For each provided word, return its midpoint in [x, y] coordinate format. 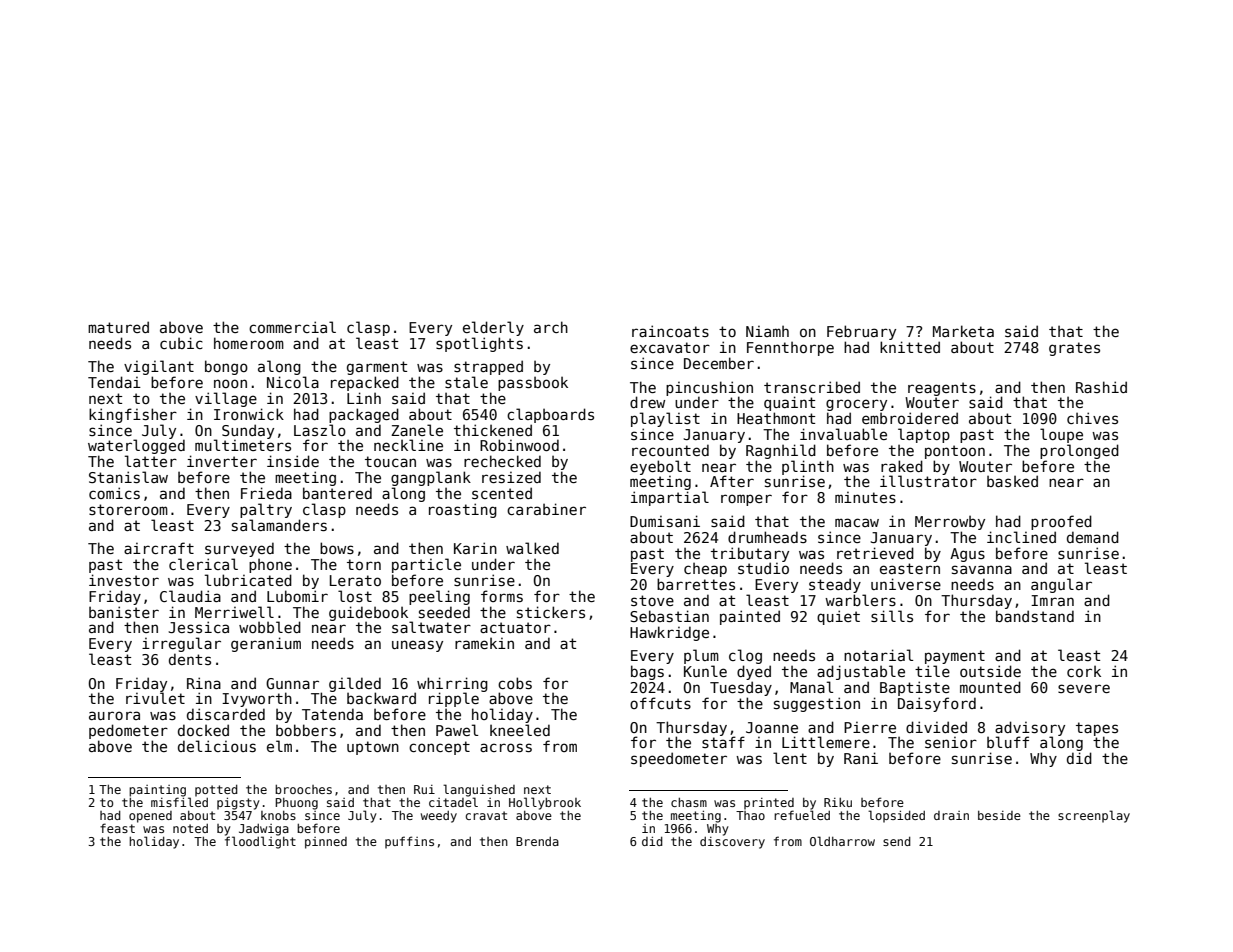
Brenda [537, 841]
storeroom [128, 509]
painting [157, 791]
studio [763, 568]
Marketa [963, 331]
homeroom [249, 343]
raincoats [670, 331]
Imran [1052, 600]
